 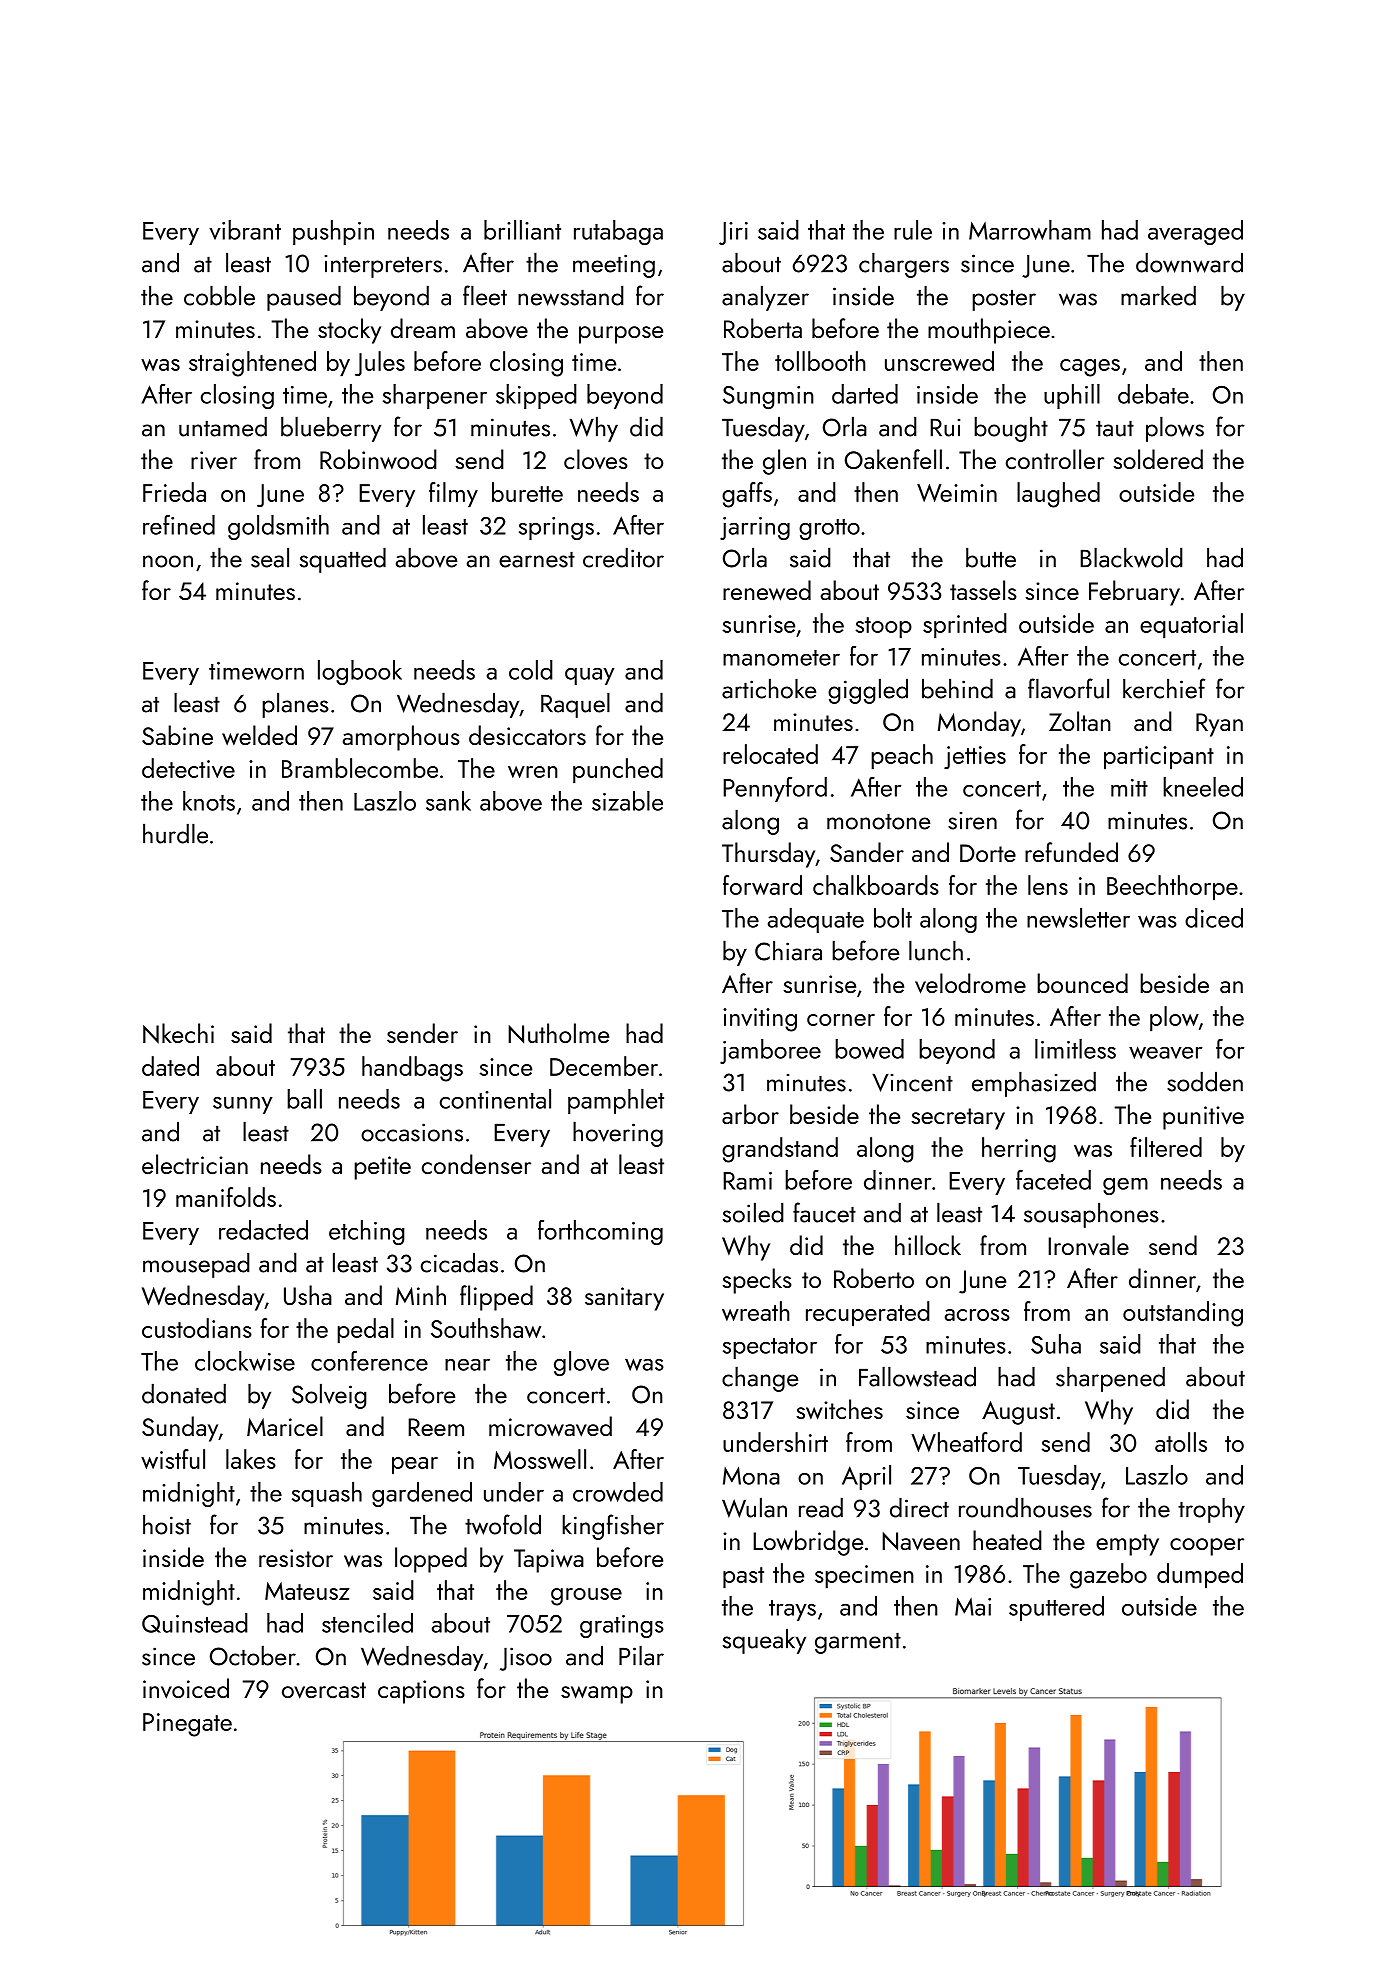 What do you see at coordinates (187, 1725) in the screenshot?
I see `Pinegate` at bounding box center [187, 1725].
